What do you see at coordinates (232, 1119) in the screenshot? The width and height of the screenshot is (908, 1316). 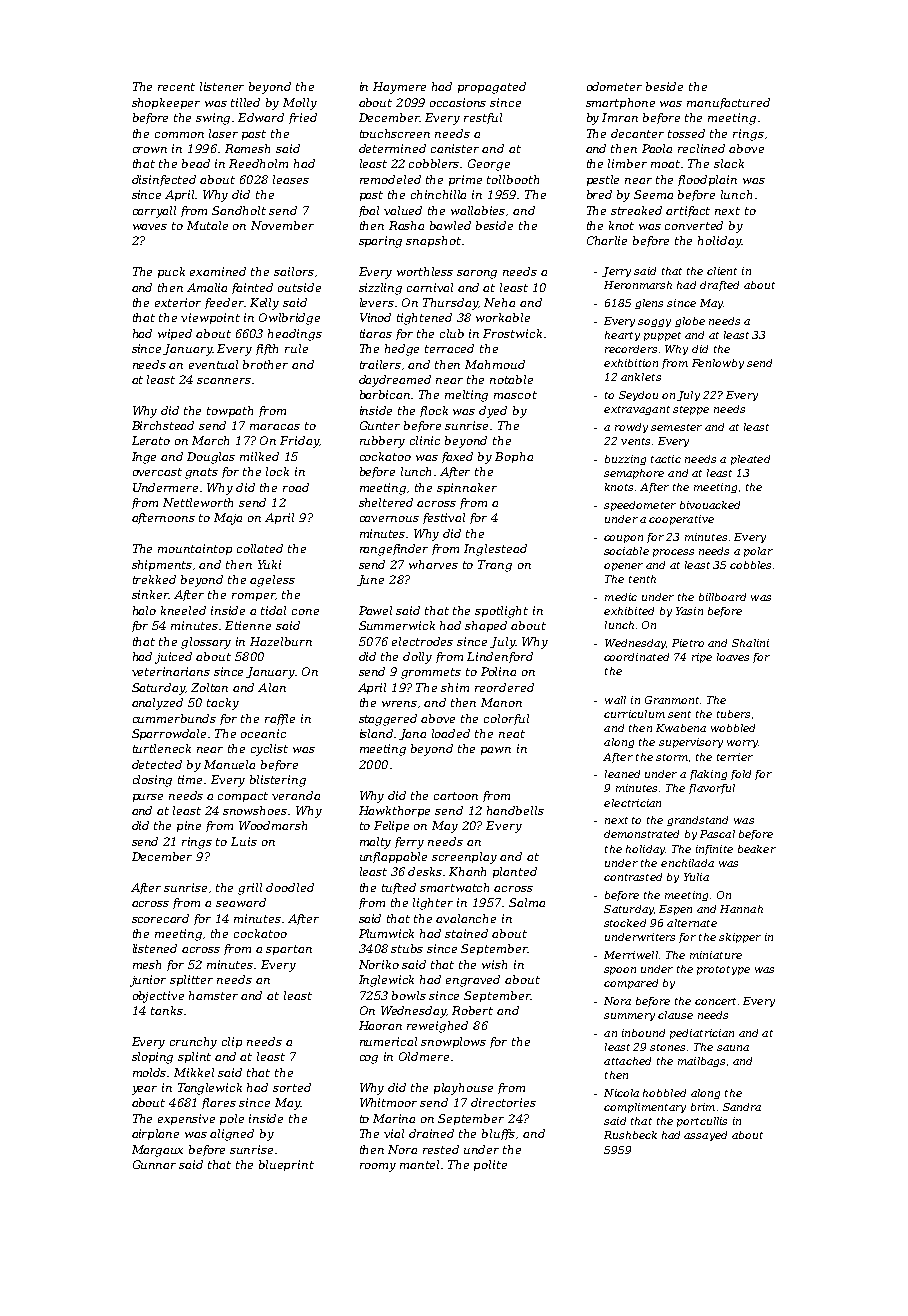 I see `pole` at bounding box center [232, 1119].
